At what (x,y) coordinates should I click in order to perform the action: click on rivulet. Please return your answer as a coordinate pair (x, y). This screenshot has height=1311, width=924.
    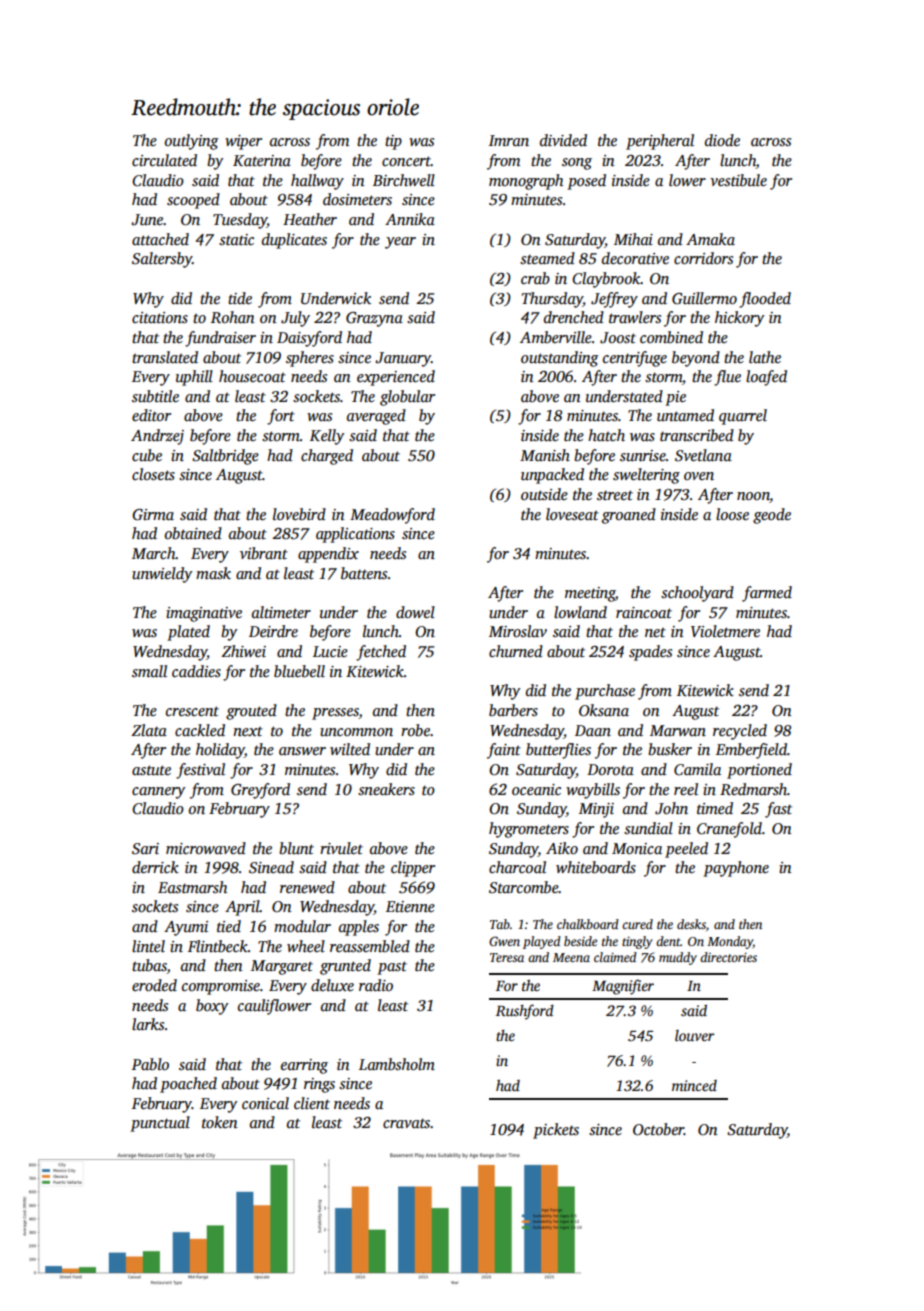
    Looking at the image, I should click on (341, 848).
